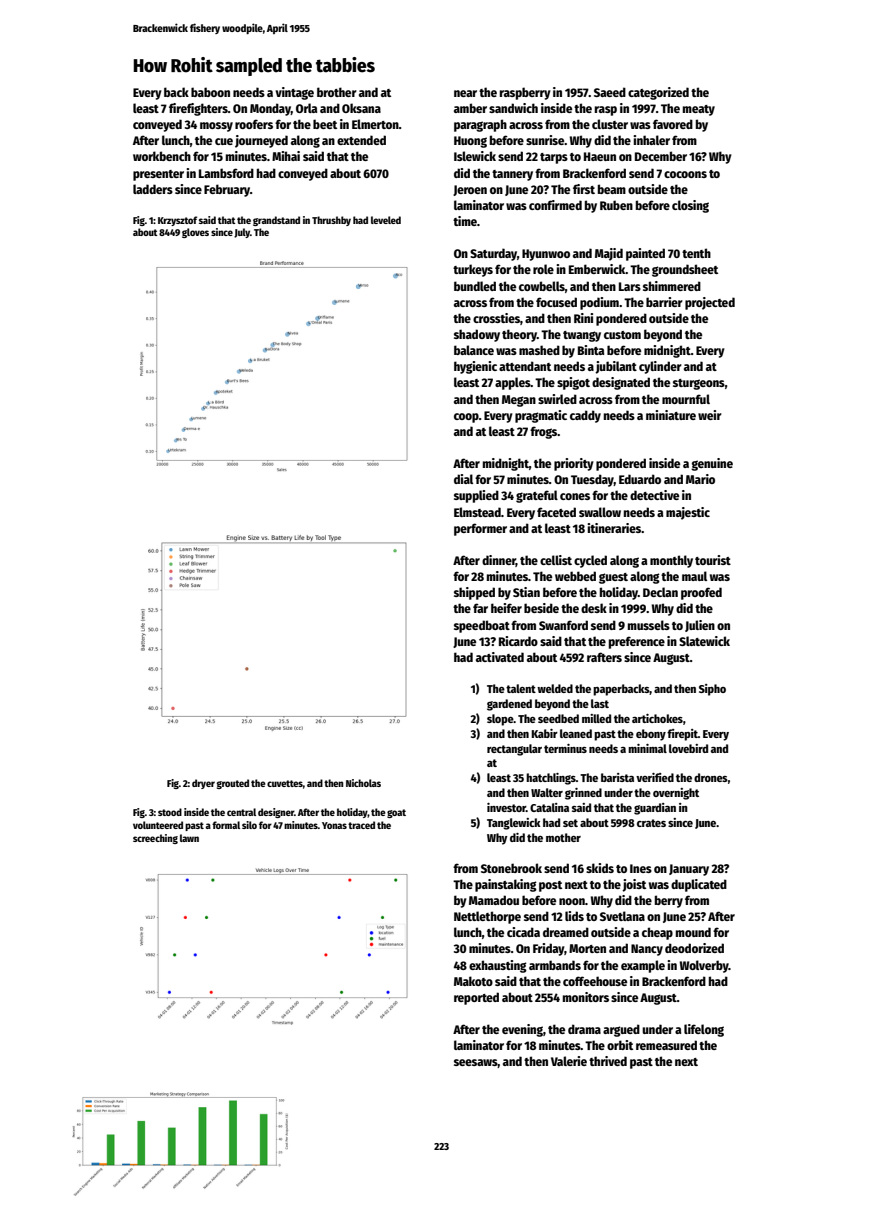 The image size is (869, 1232). I want to click on seesaws, so click(476, 1063).
